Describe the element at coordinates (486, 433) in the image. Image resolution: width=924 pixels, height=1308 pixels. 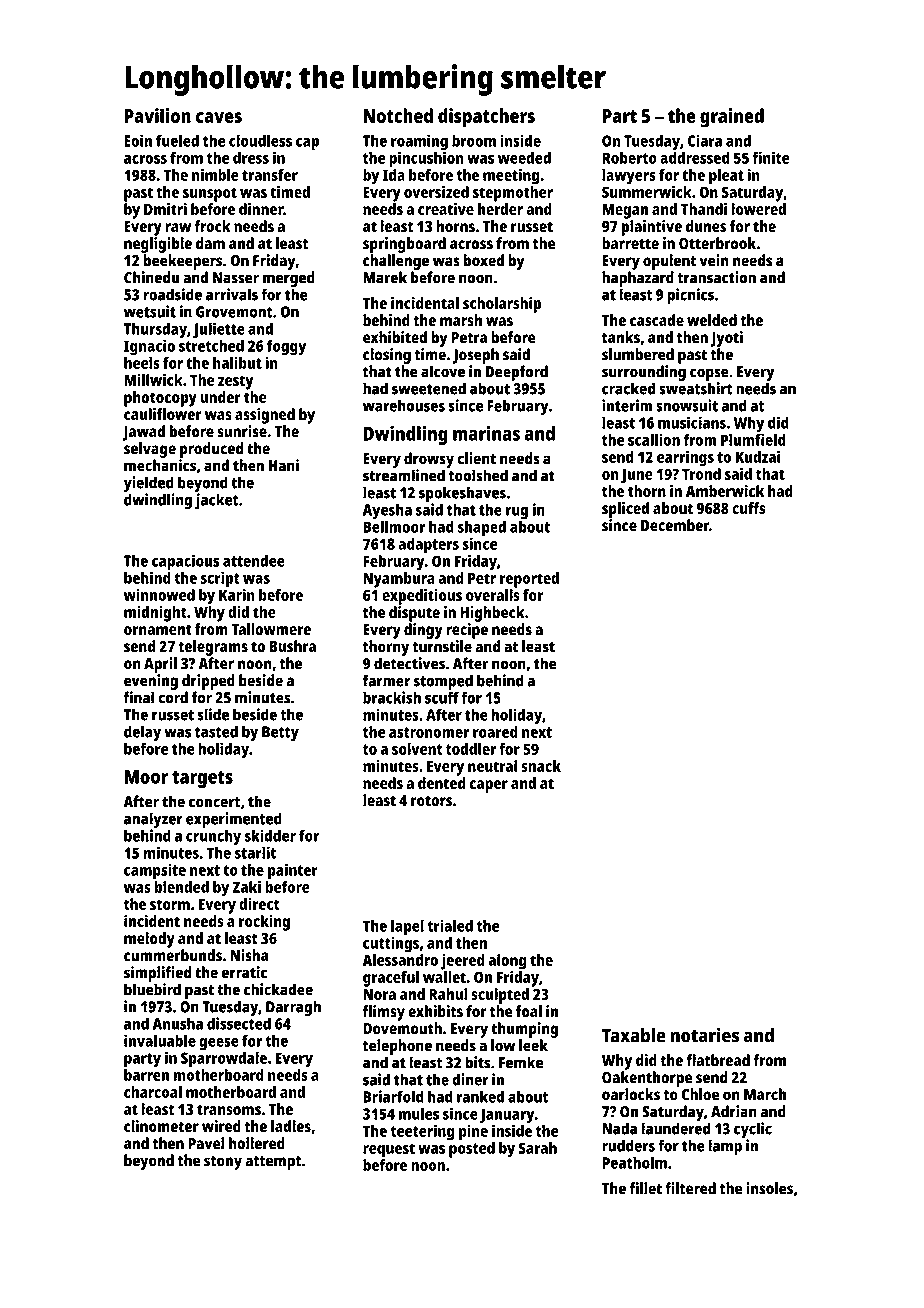
I see `marinas` at that location.
